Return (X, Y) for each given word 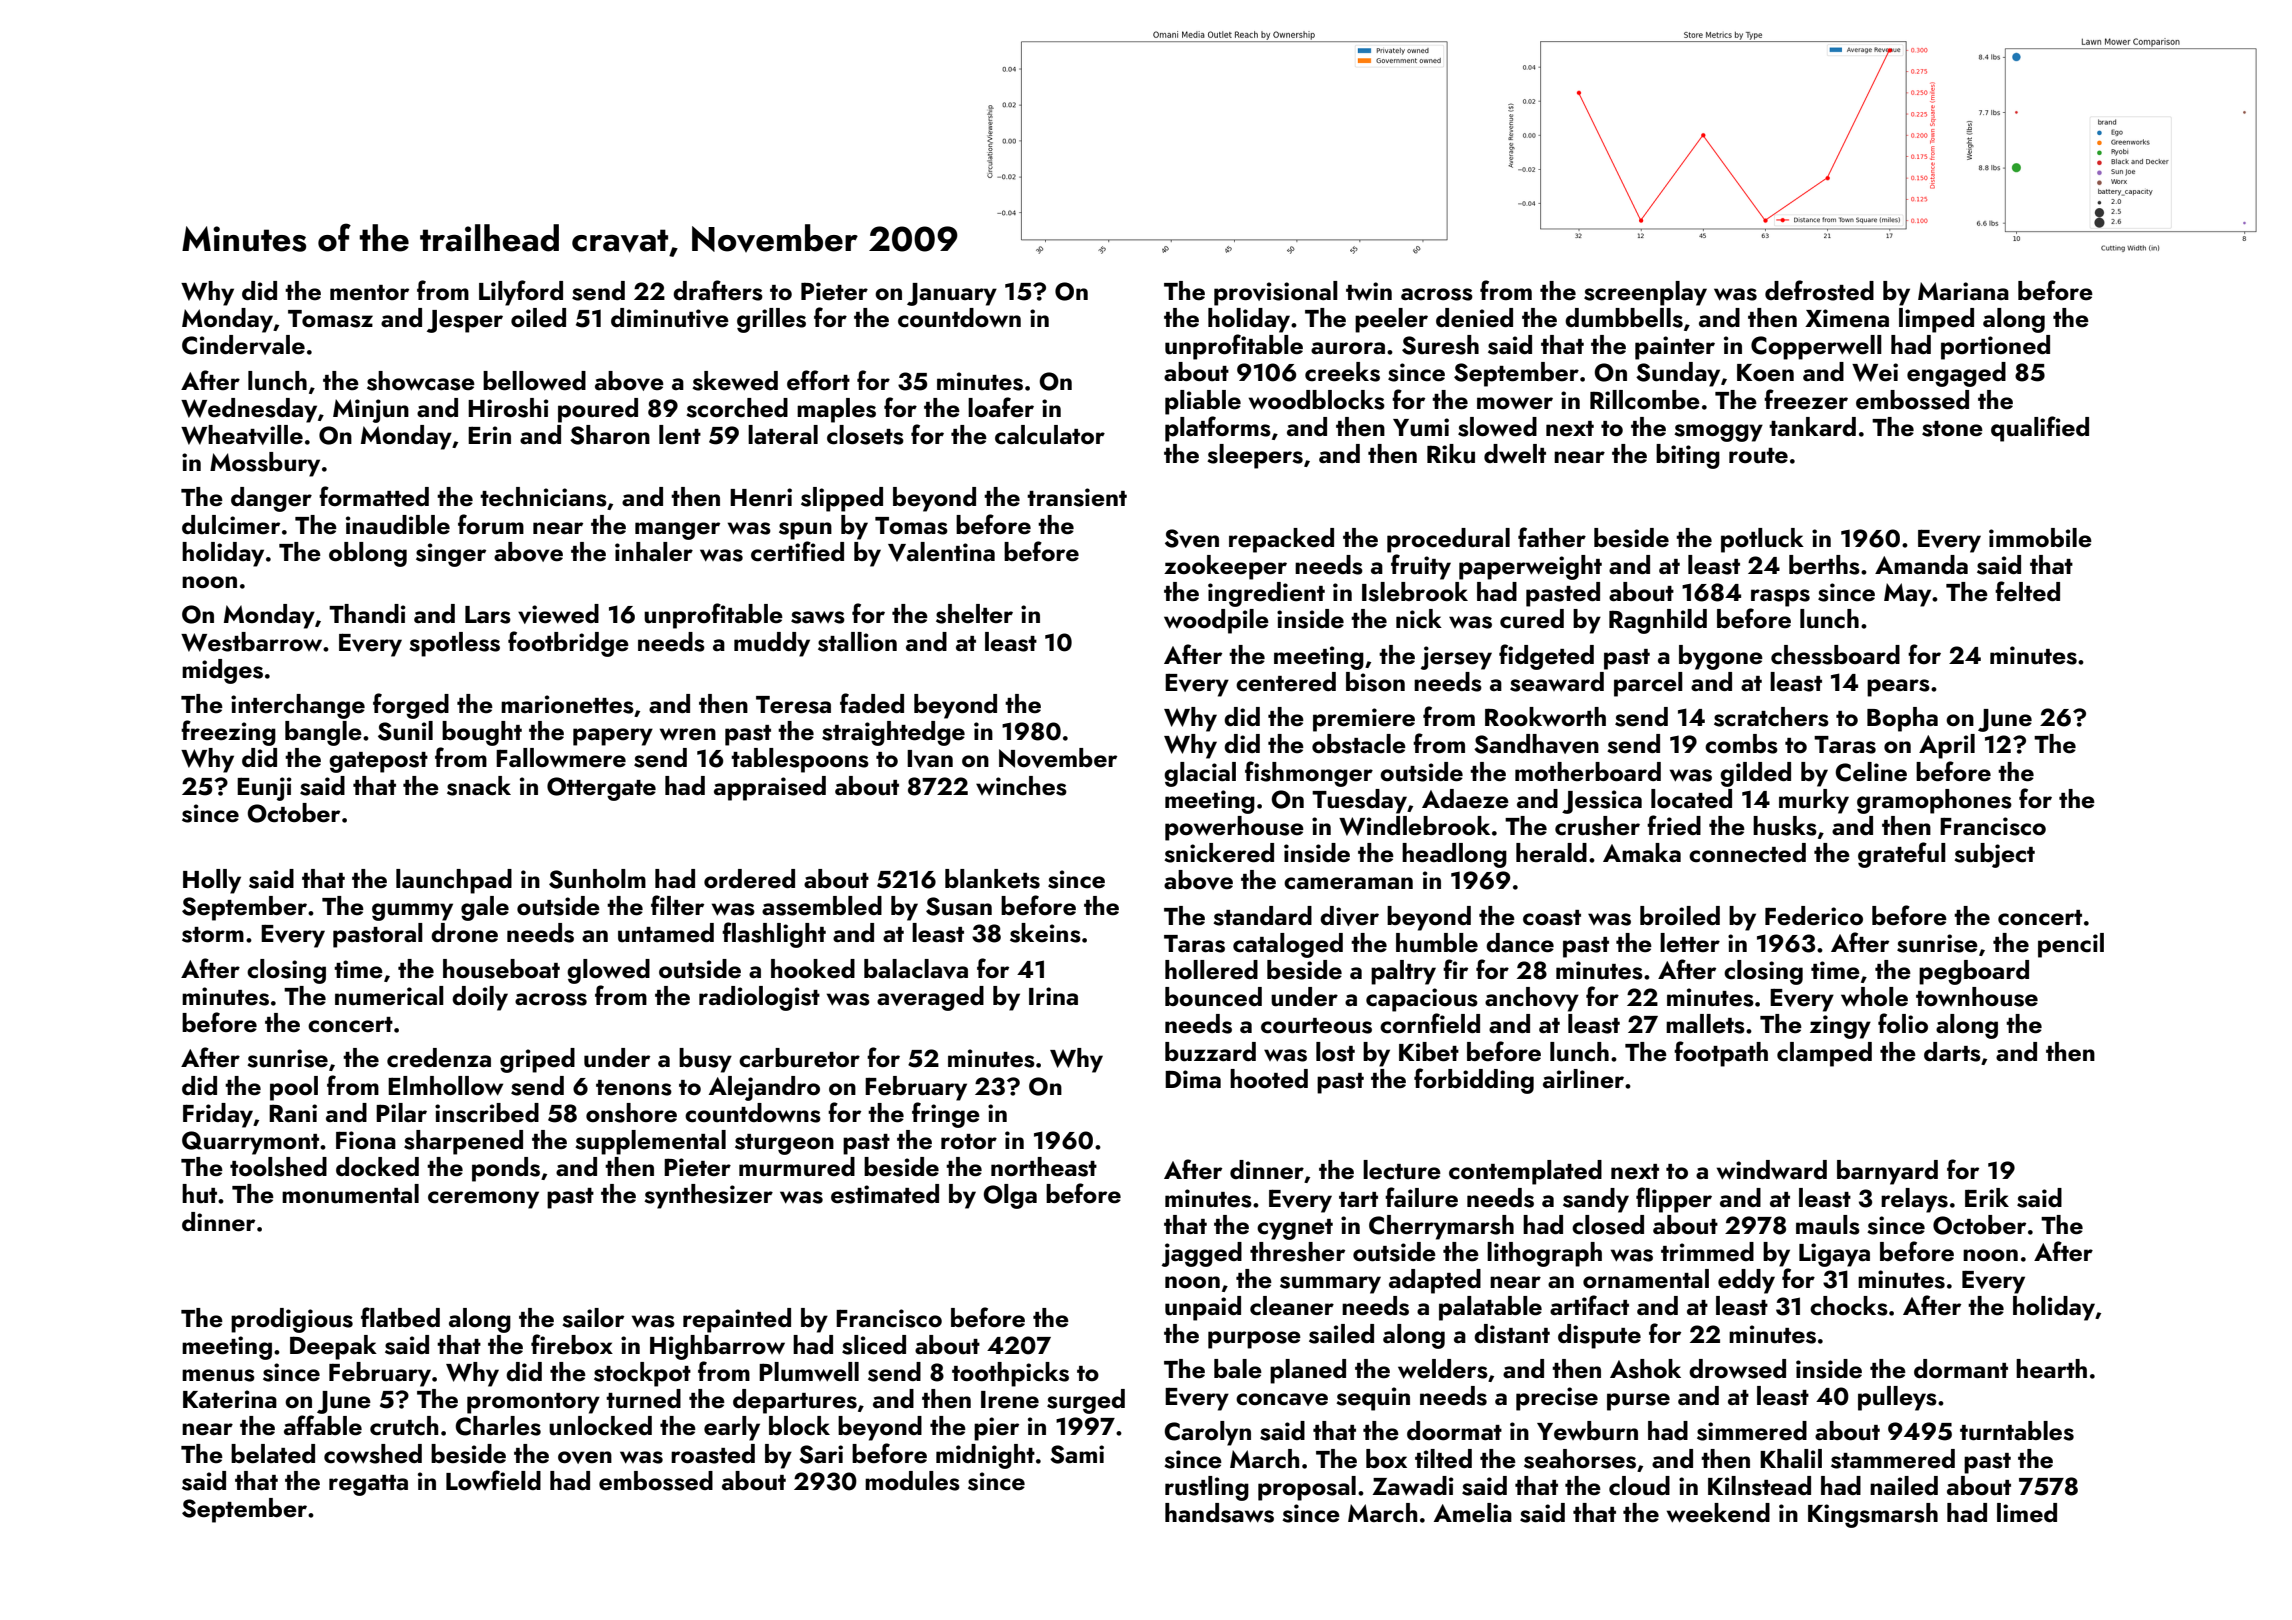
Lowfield (493, 1480)
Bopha (1902, 719)
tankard (1812, 426)
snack (479, 786)
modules (912, 1481)
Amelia (1473, 1513)
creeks (1342, 372)
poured (598, 410)
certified (797, 551)
